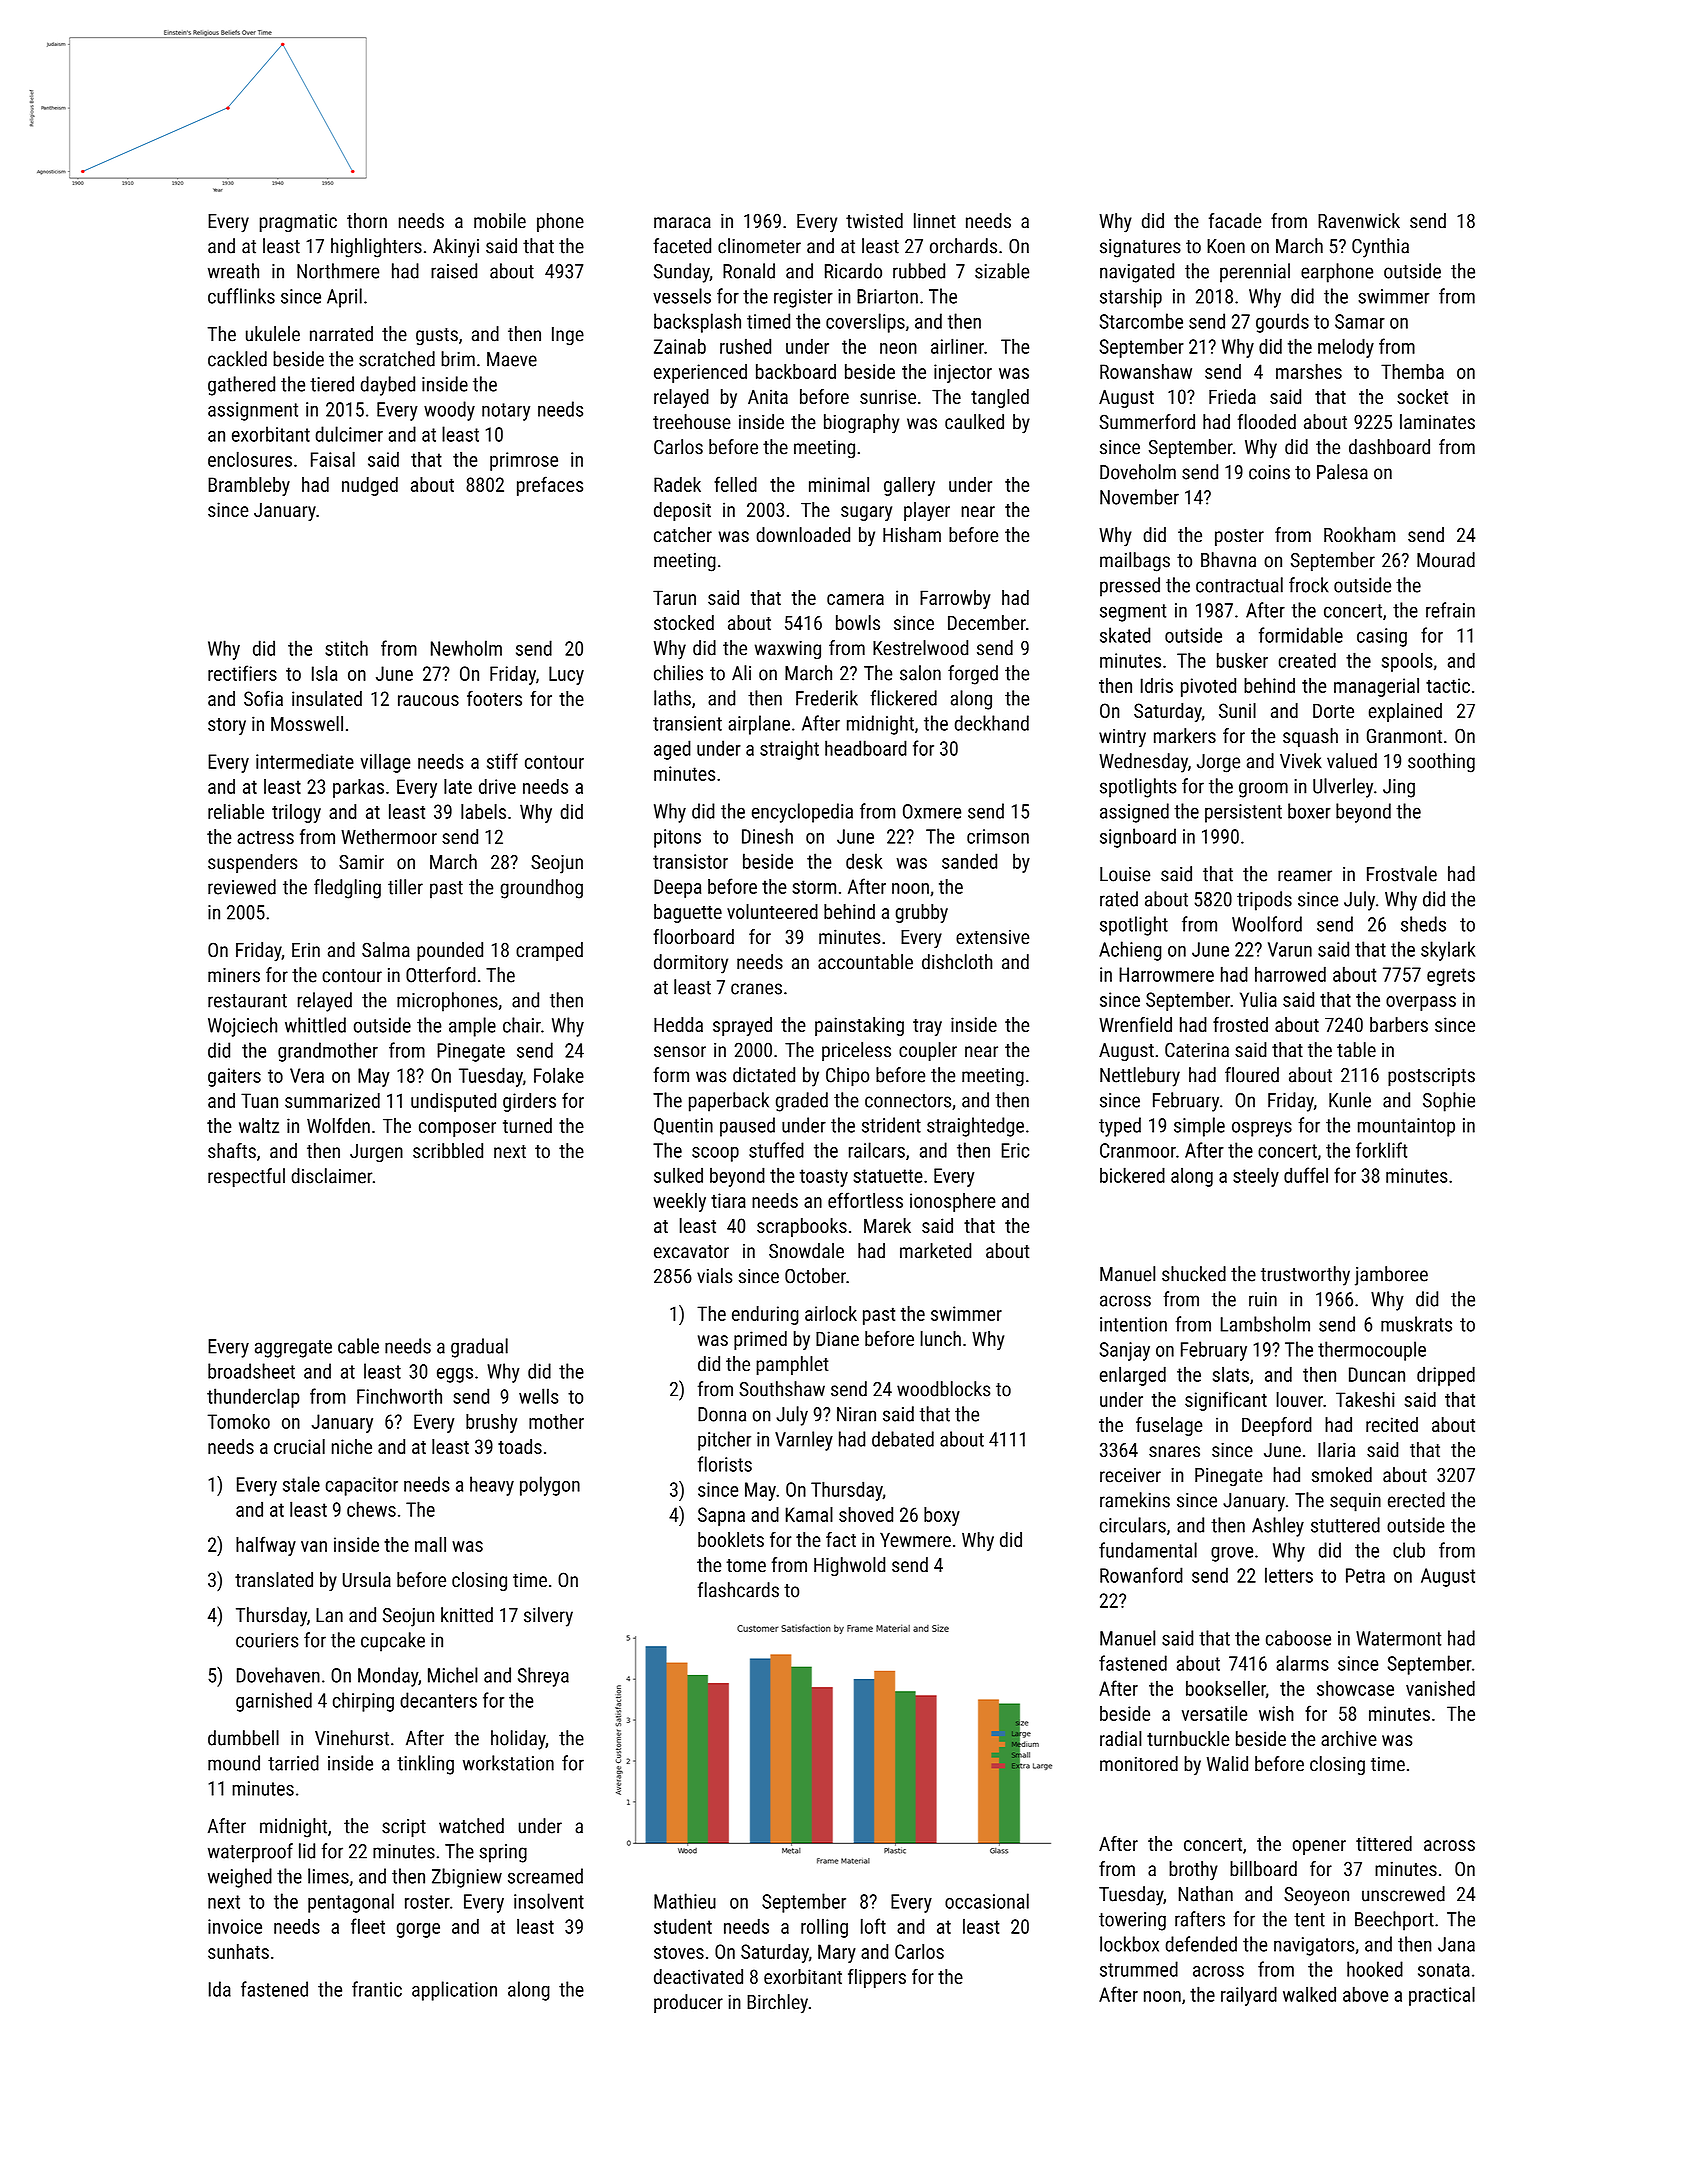 The image size is (1683, 2178). I want to click on twisted, so click(874, 221).
